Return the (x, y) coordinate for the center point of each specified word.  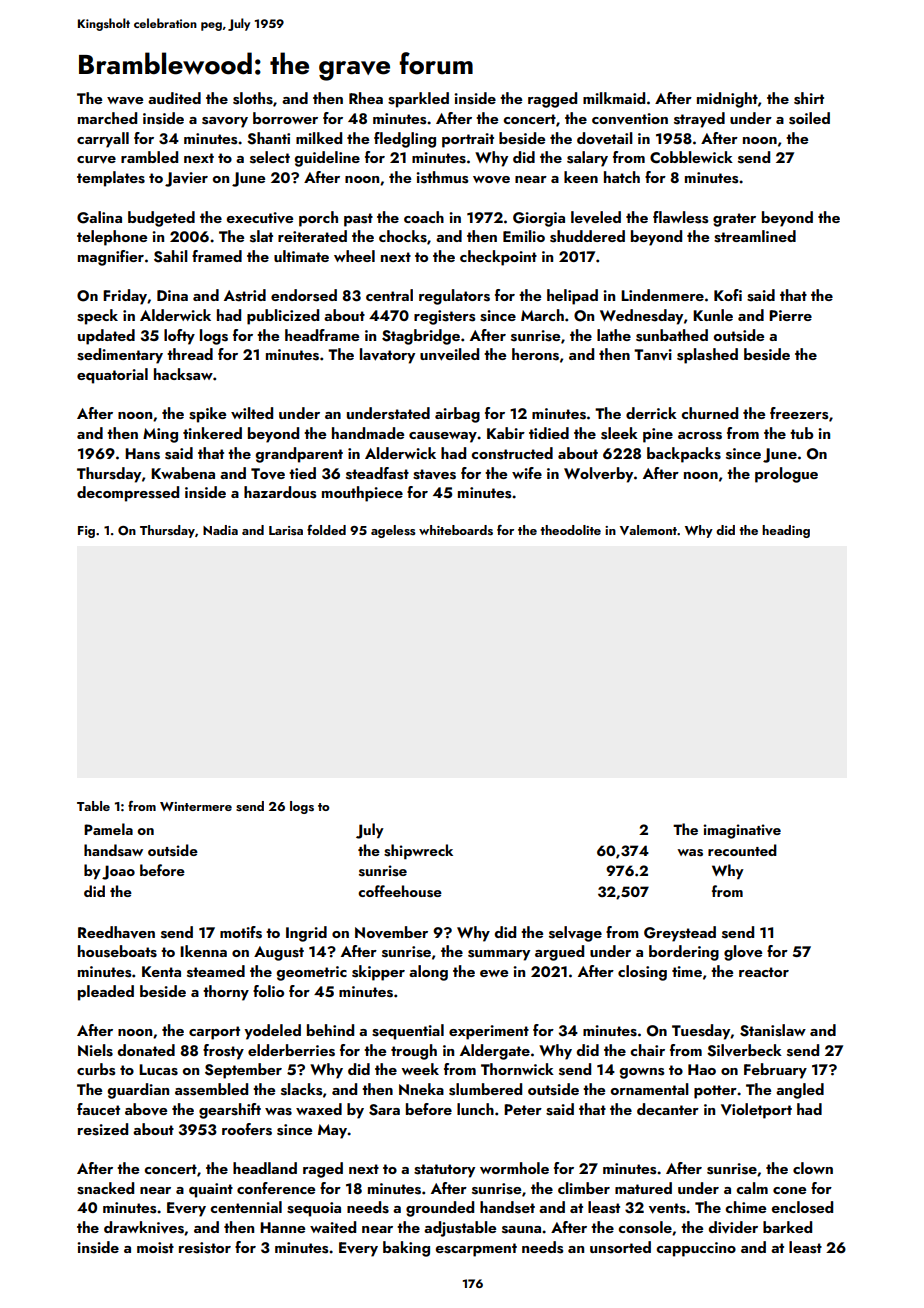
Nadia (220, 530)
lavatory (387, 356)
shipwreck (418, 852)
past (358, 220)
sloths (253, 98)
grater (734, 220)
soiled (809, 118)
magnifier (111, 258)
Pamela (108, 829)
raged (323, 1170)
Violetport (756, 1111)
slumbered (485, 1089)
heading (786, 531)
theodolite (570, 530)
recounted (742, 850)
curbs (96, 1069)
